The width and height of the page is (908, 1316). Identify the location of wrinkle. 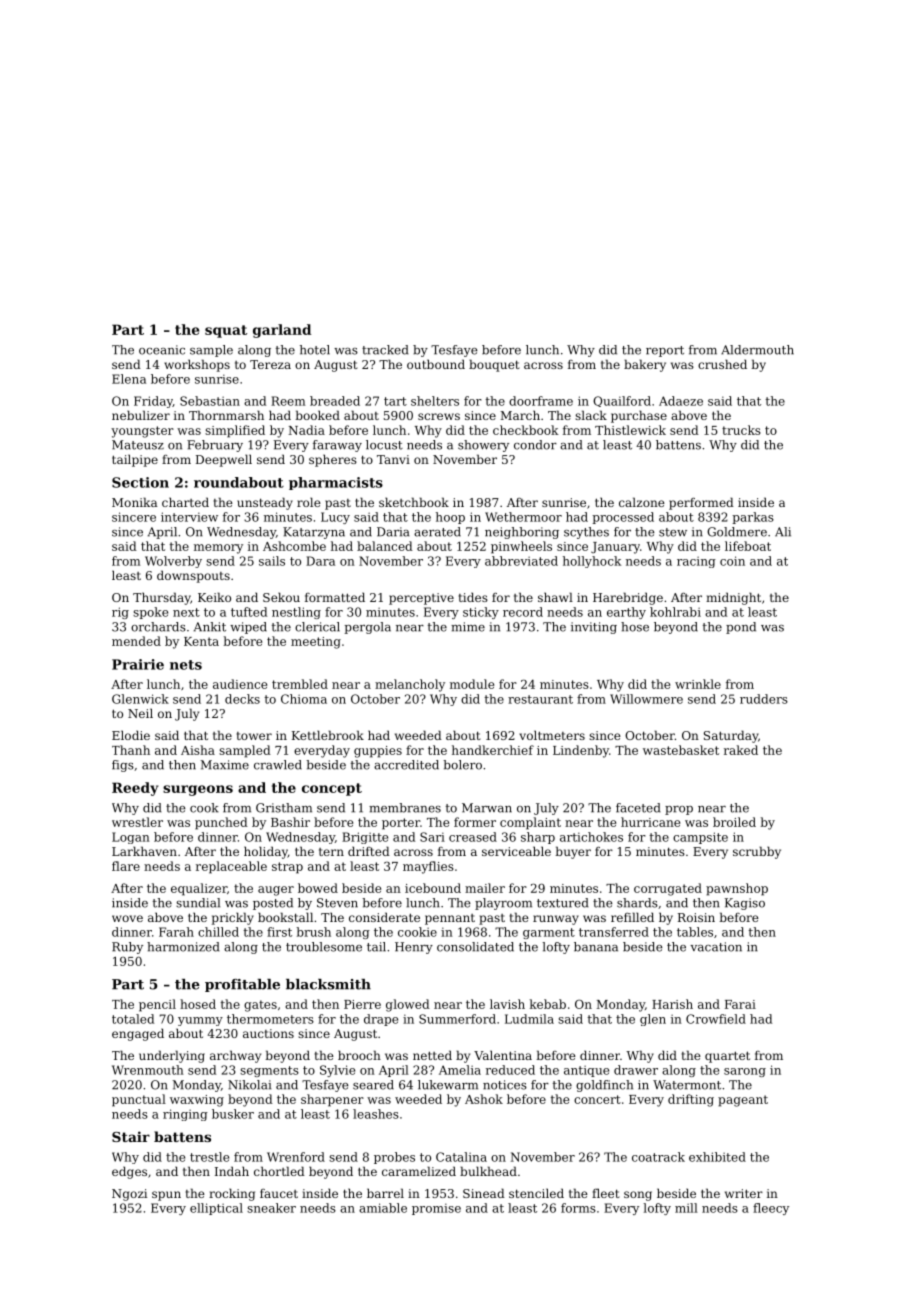
(698, 684).
